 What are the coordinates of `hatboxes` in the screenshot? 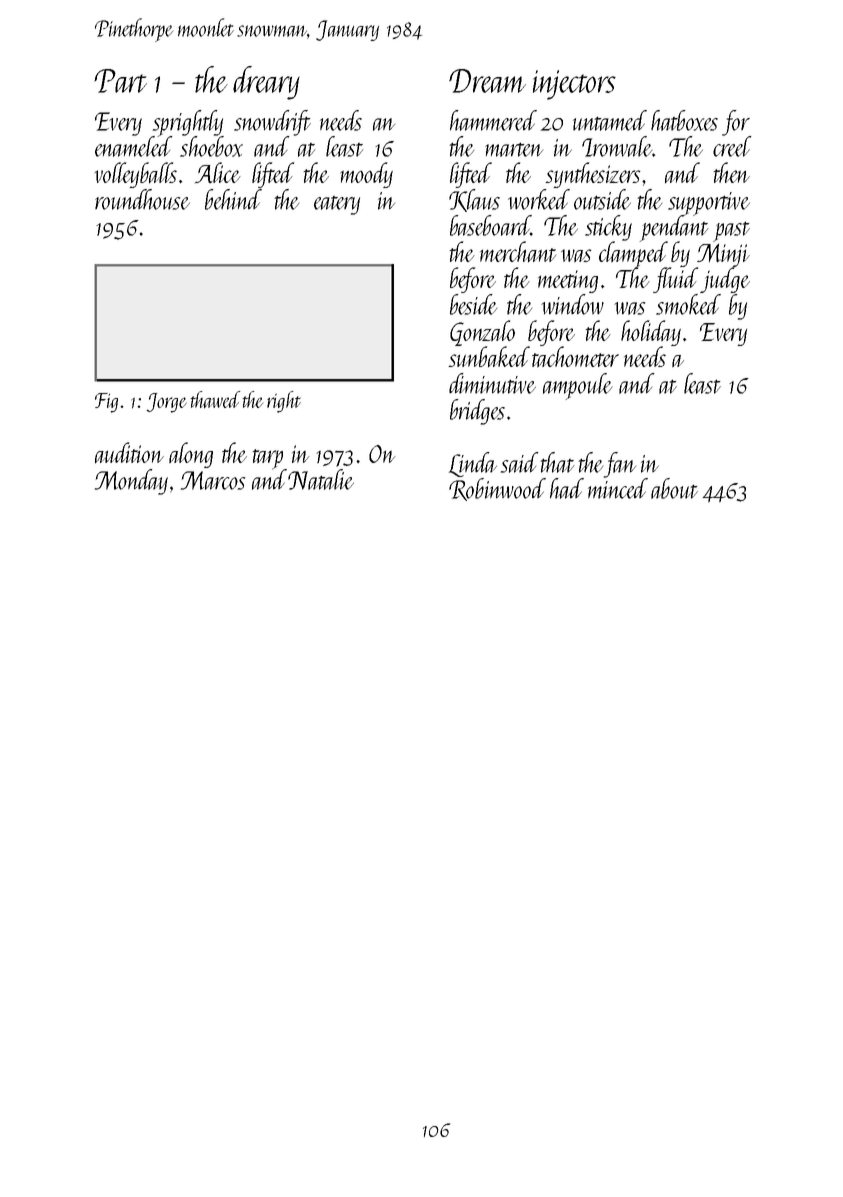 It's located at (684, 120).
